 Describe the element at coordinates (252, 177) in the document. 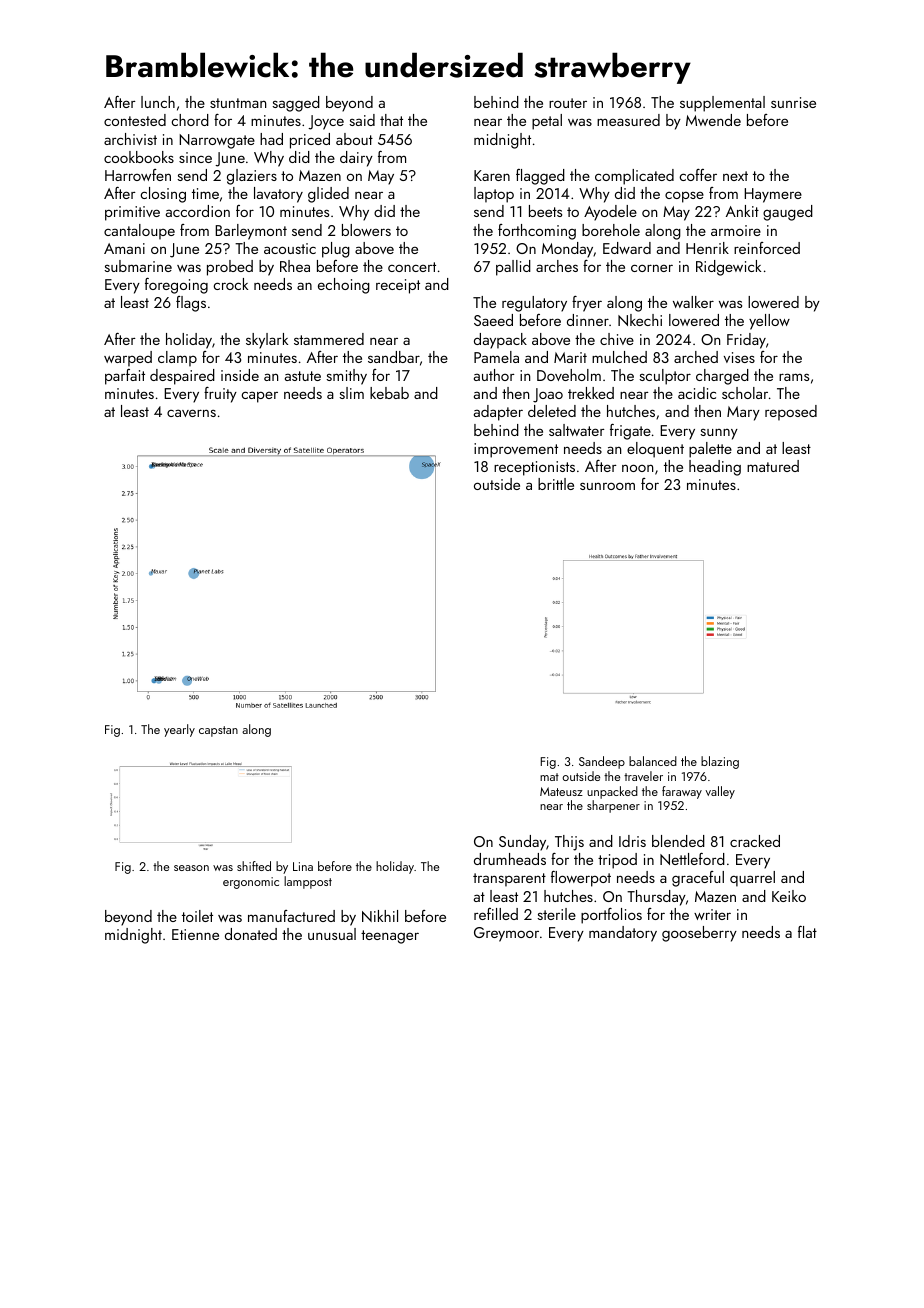

I see `glaziers` at that location.
